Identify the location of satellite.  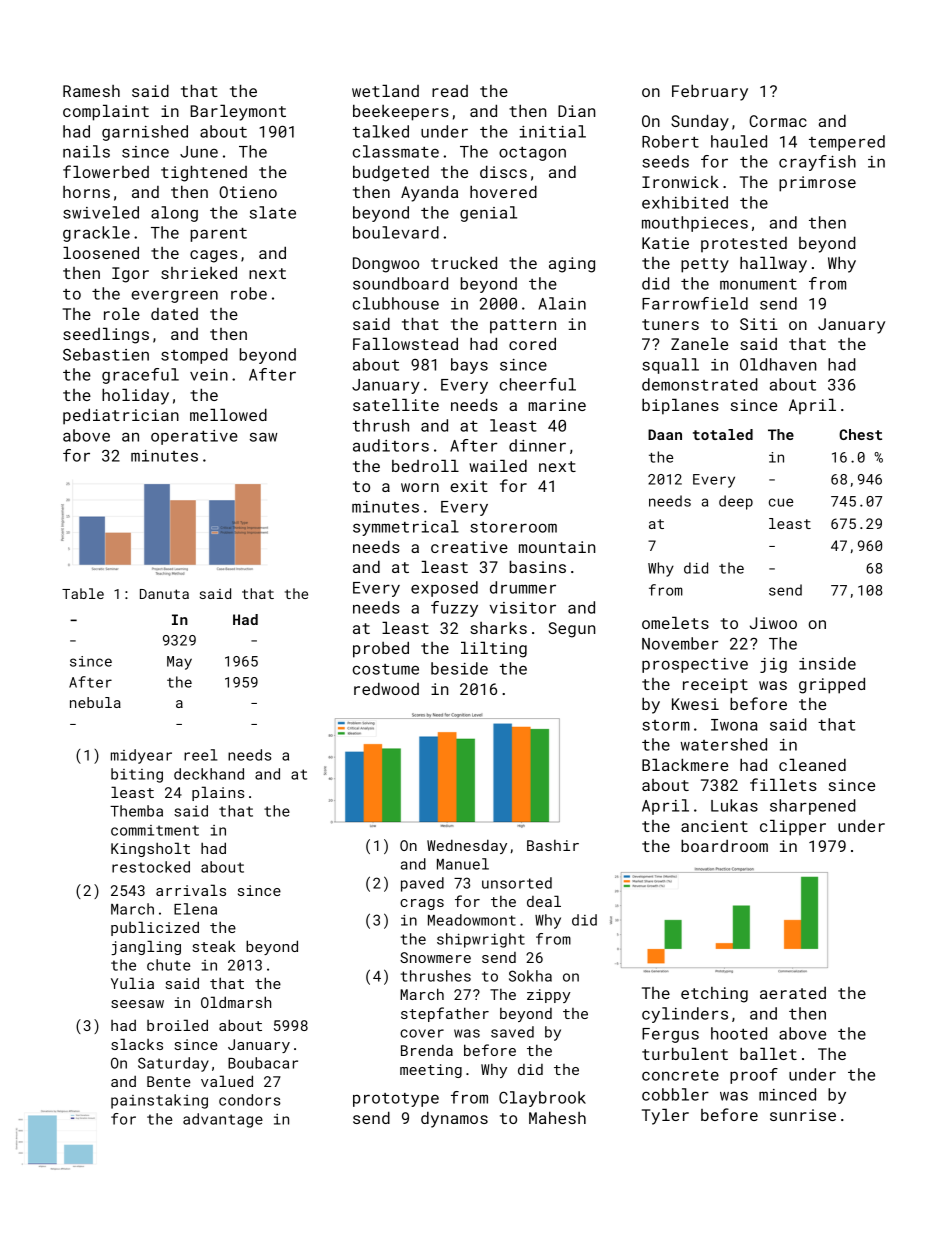
(396, 404).
